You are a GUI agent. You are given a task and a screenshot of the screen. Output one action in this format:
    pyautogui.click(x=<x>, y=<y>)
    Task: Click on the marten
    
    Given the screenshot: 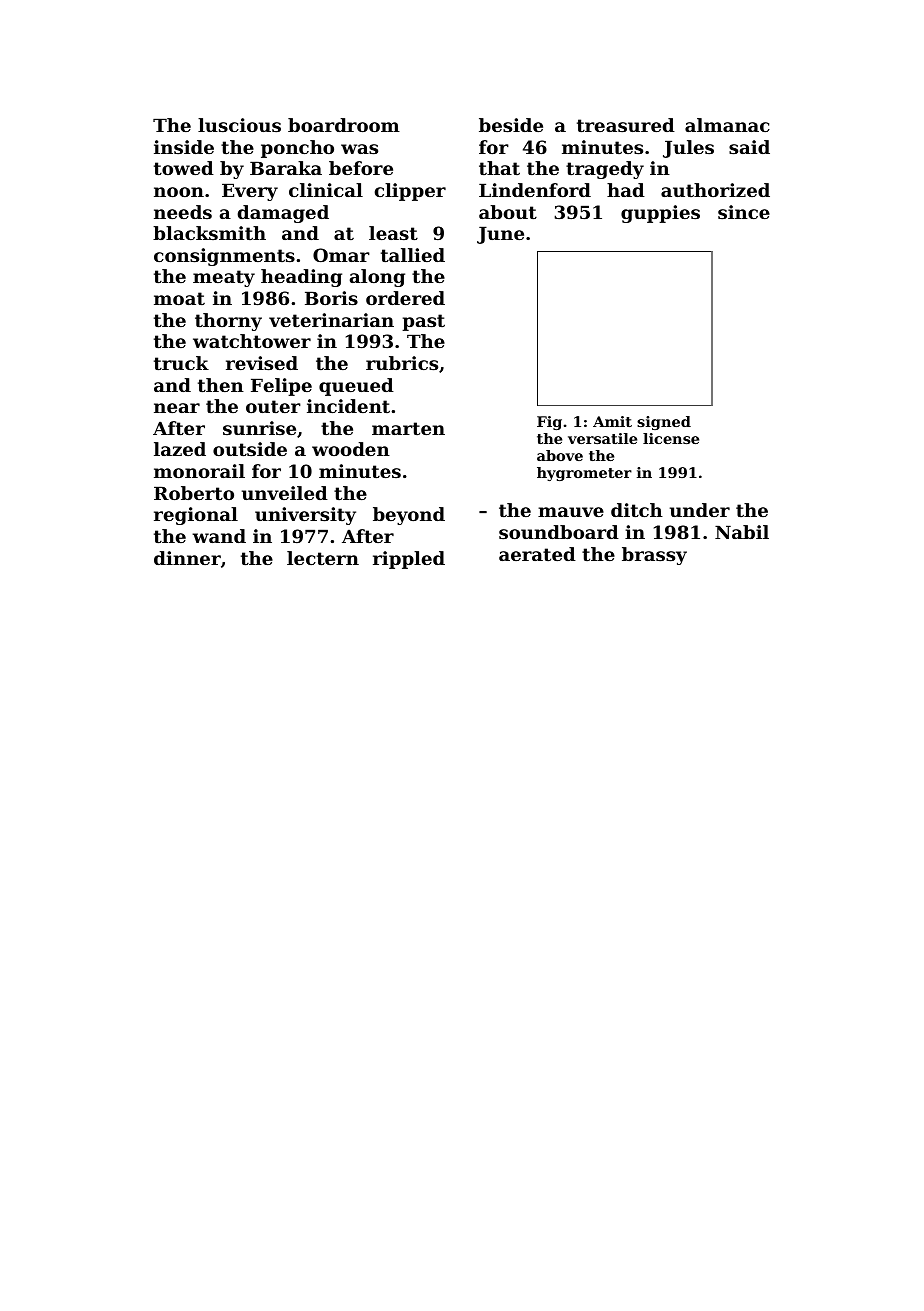 What is the action you would take?
    pyautogui.click(x=408, y=428)
